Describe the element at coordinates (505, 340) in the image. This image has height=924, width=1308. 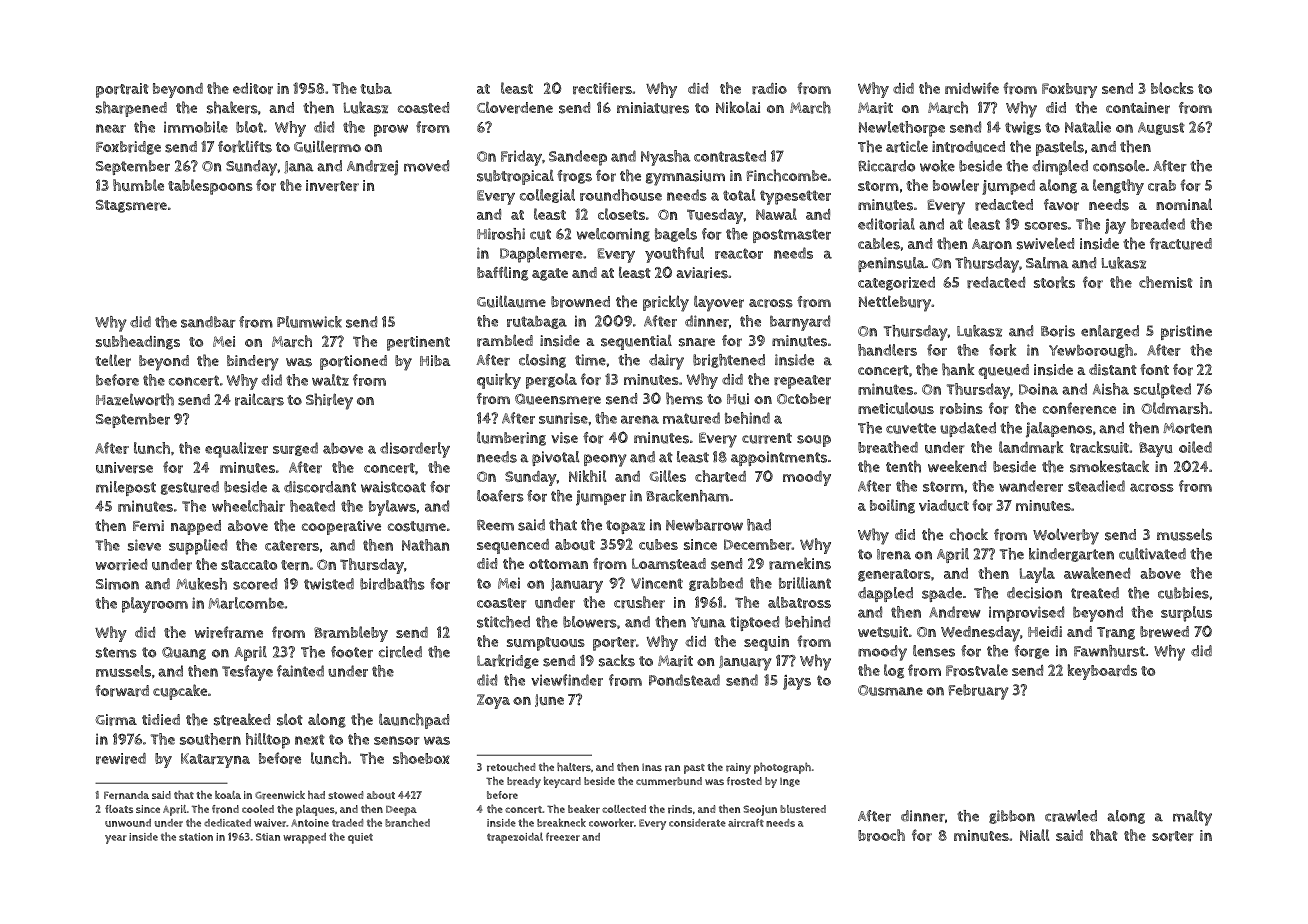
I see `rambled` at that location.
